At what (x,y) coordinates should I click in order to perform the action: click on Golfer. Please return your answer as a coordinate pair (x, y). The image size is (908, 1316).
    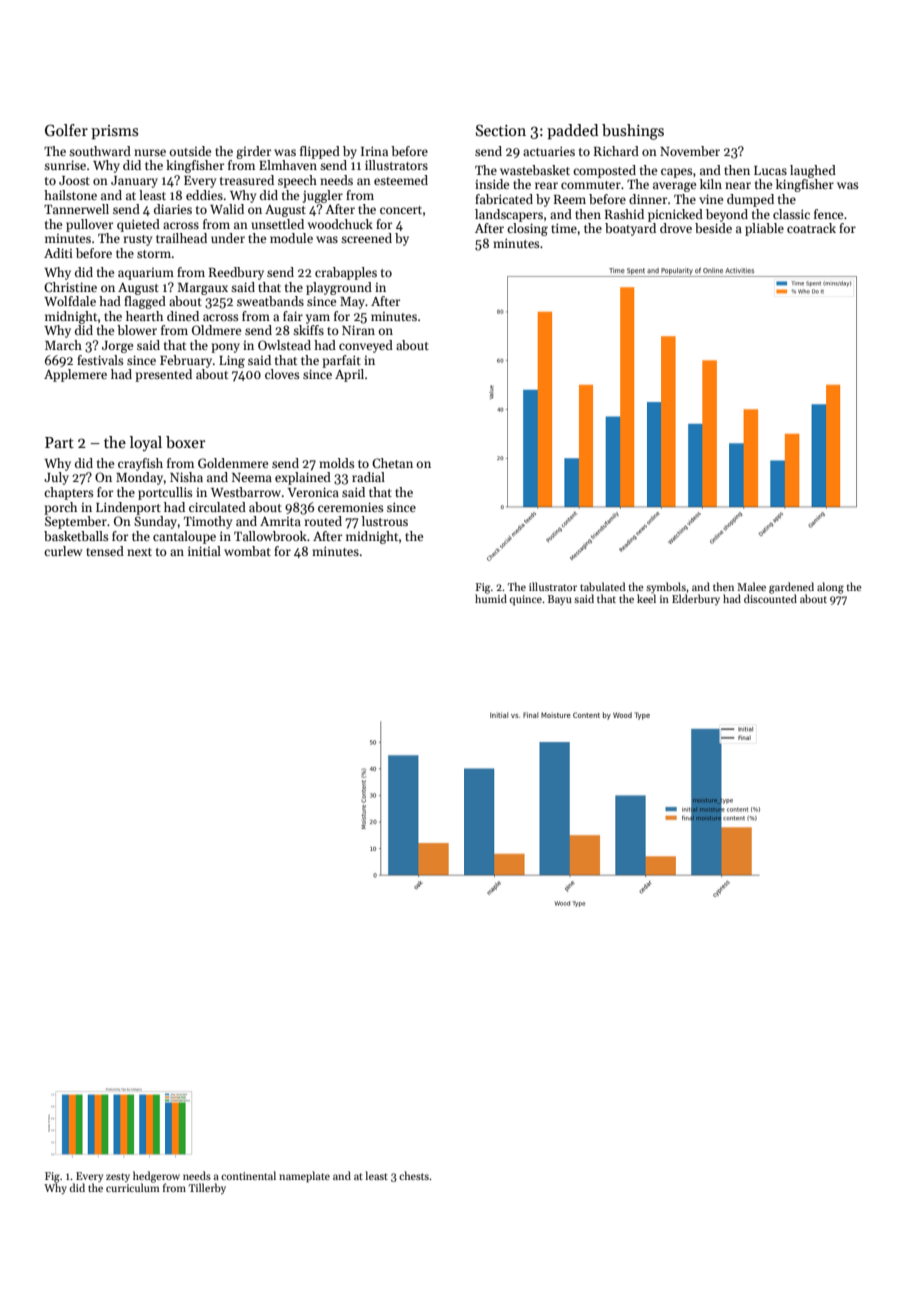
    Looking at the image, I should click on (66, 130).
